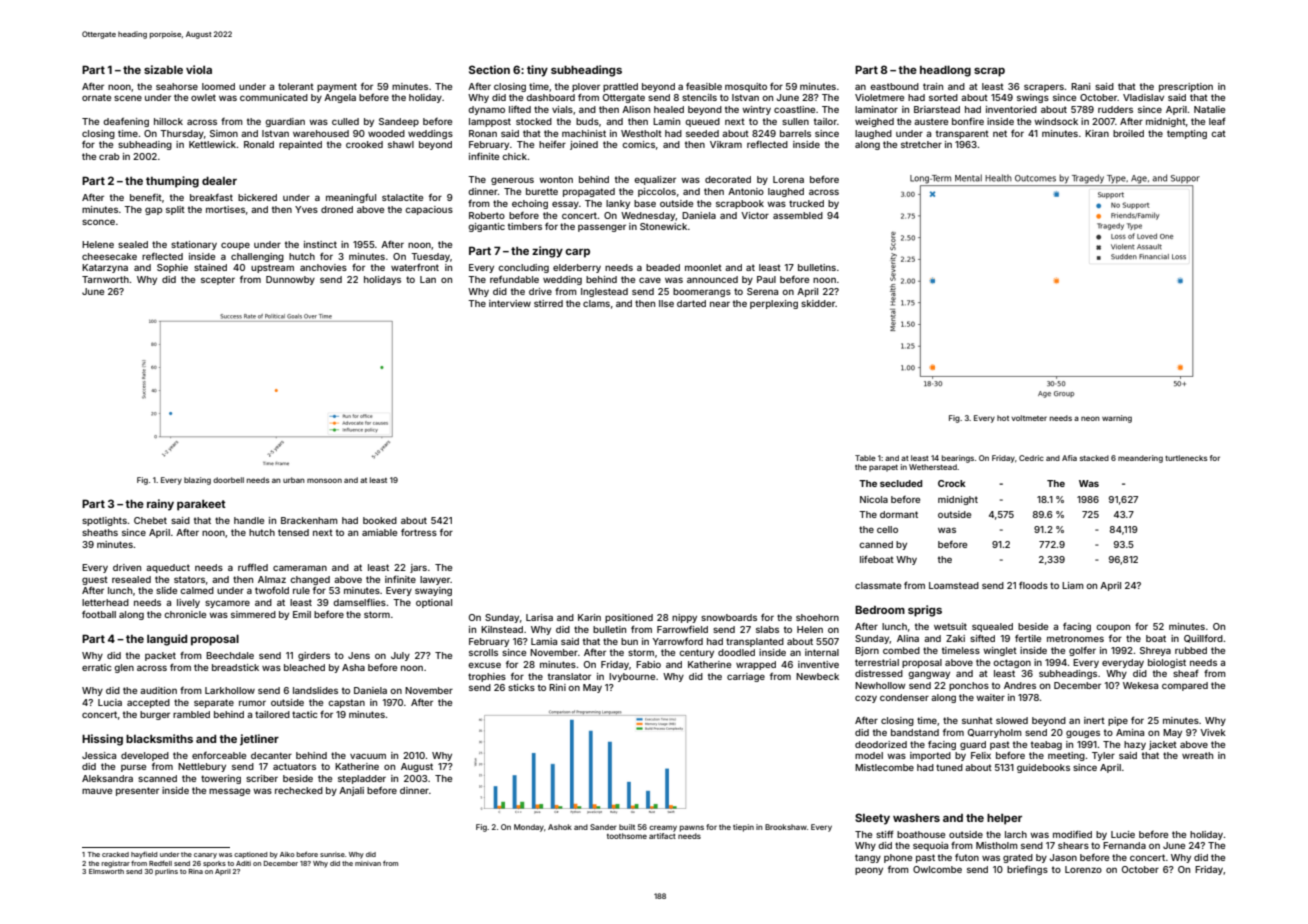 This screenshot has width=1308, height=924. What do you see at coordinates (310, 580) in the screenshot?
I see `changed` at bounding box center [310, 580].
